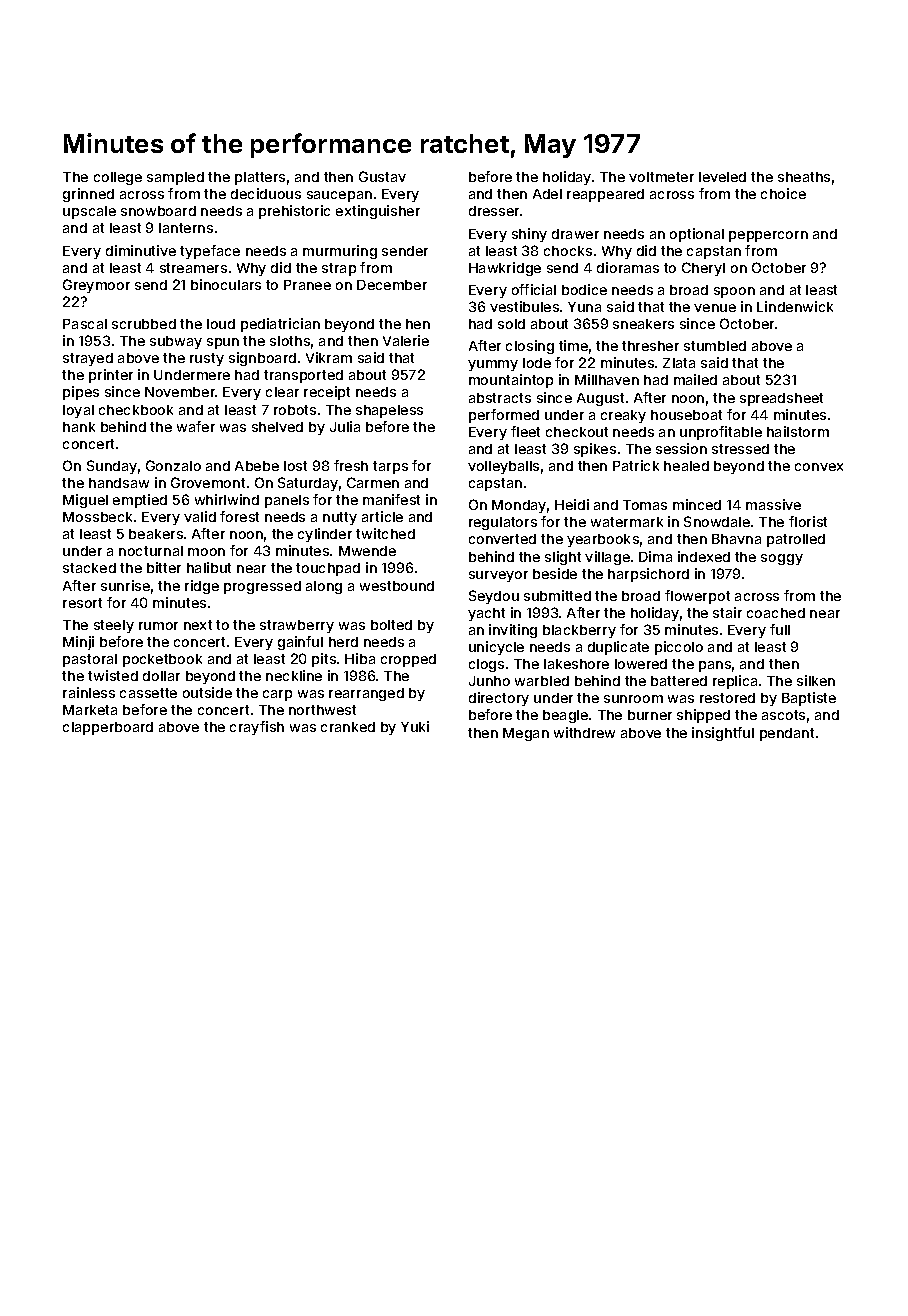  What do you see at coordinates (804, 177) in the image?
I see `sheaths` at bounding box center [804, 177].
